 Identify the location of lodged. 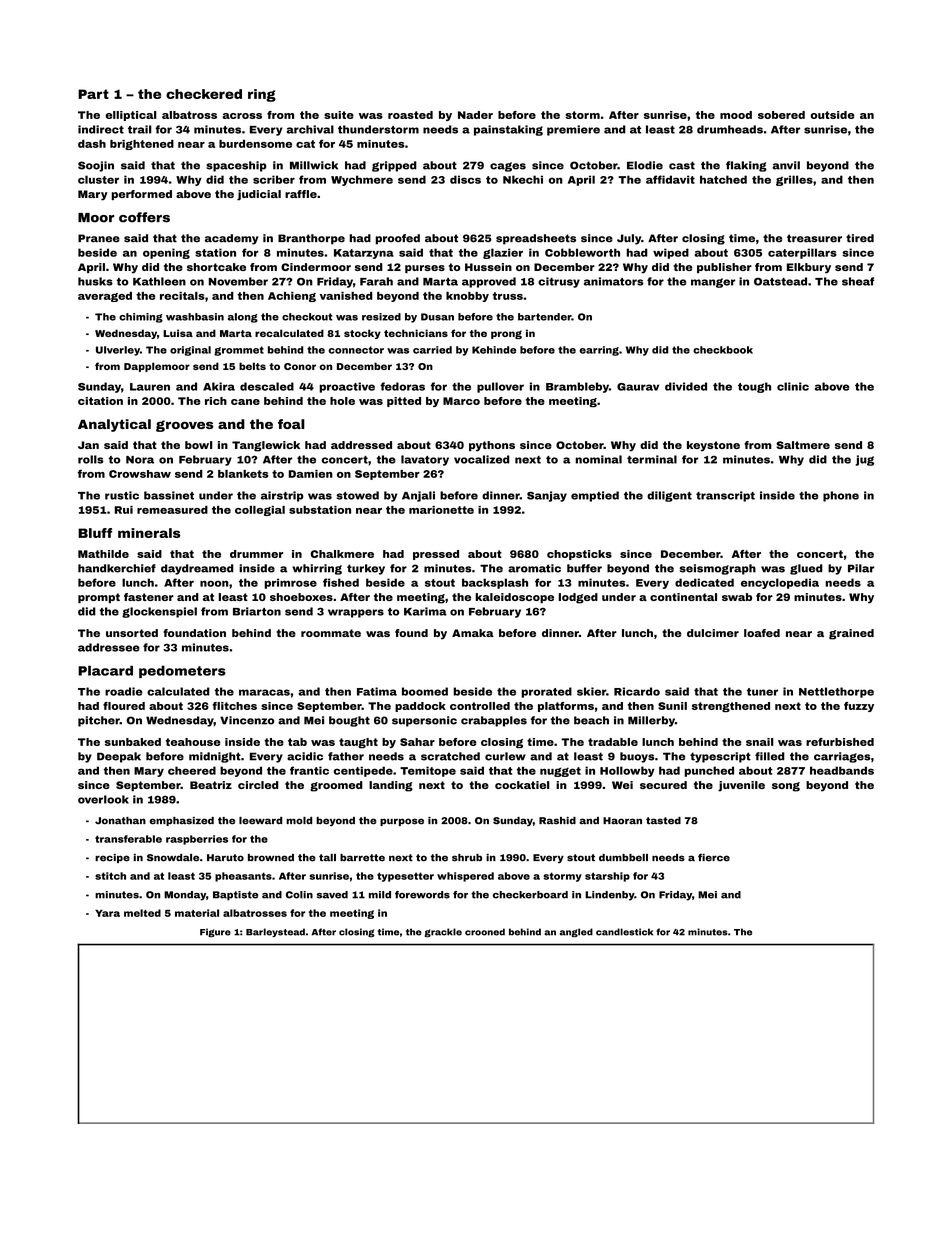
(578, 598).
